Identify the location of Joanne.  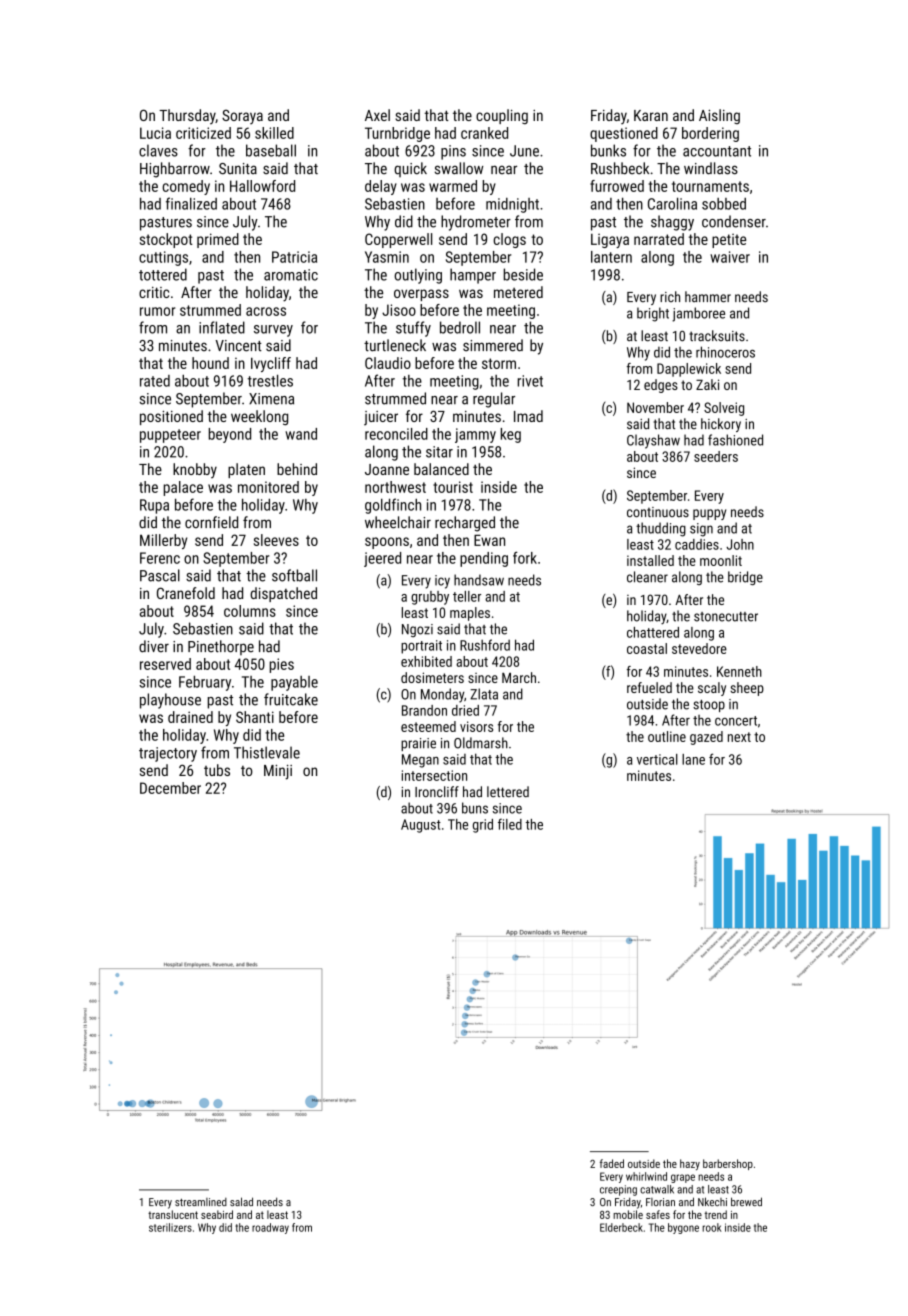
(387, 469).
